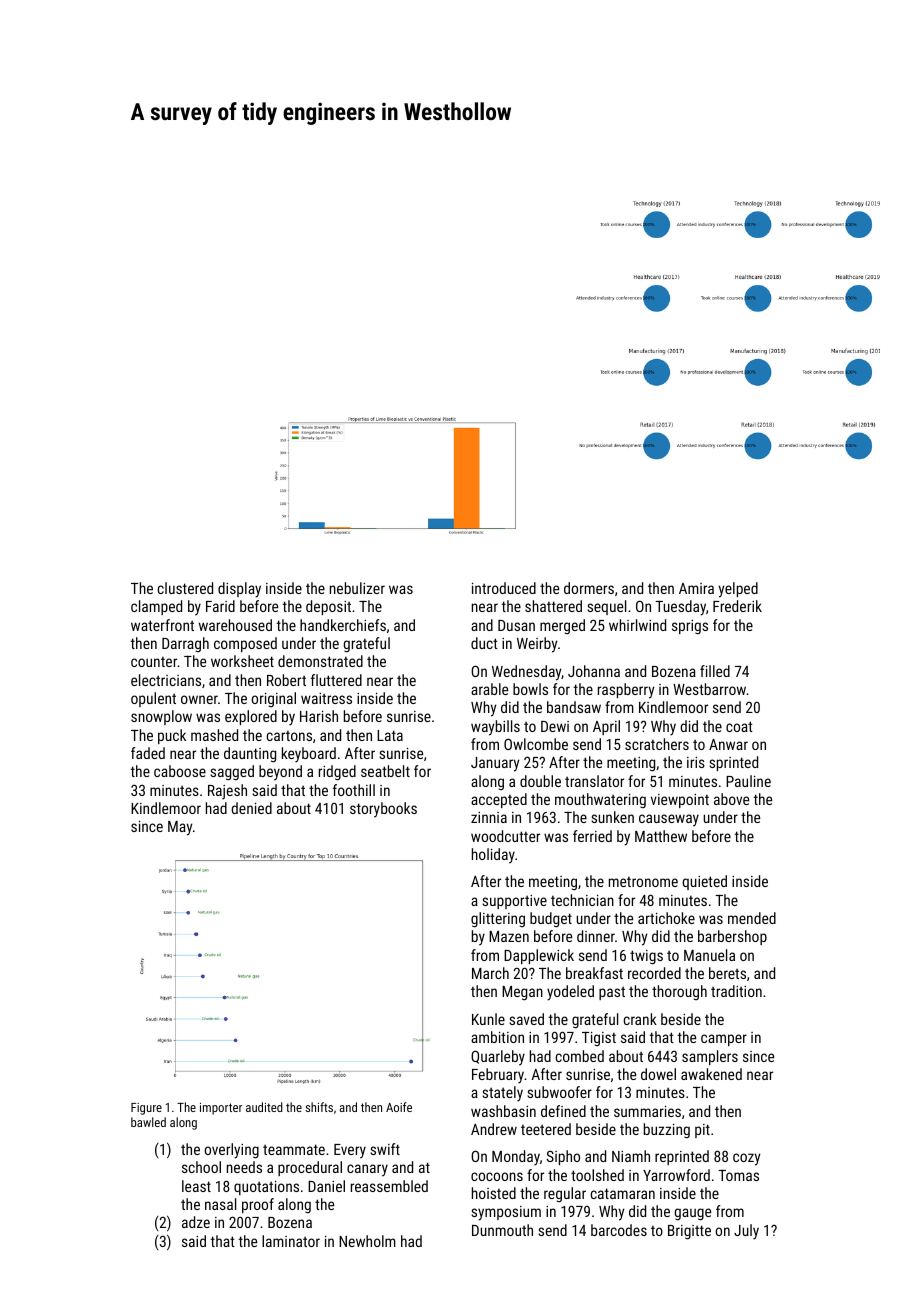  What do you see at coordinates (196, 1222) in the screenshot?
I see `adze` at bounding box center [196, 1222].
